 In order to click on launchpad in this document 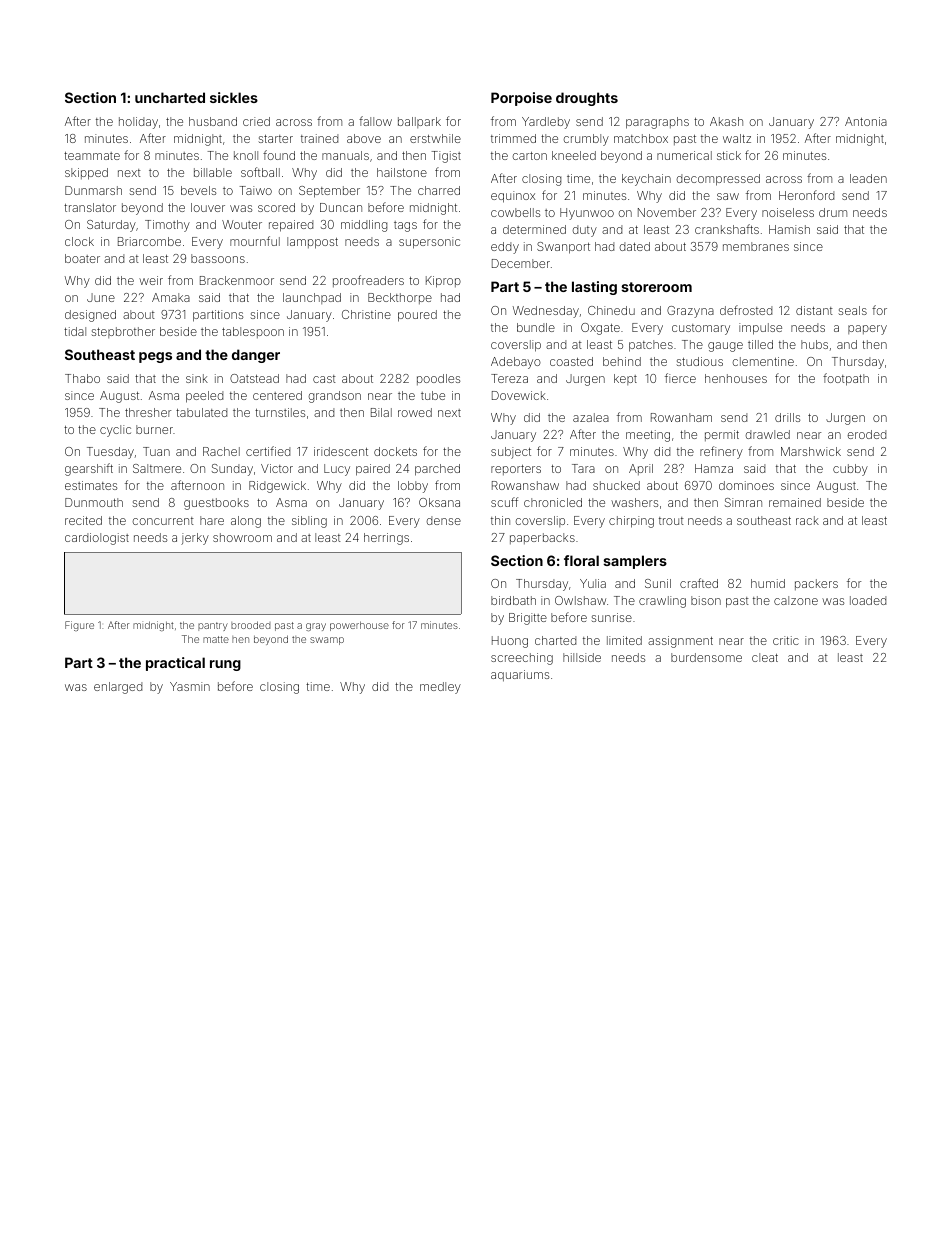, I will do `click(312, 298)`.
